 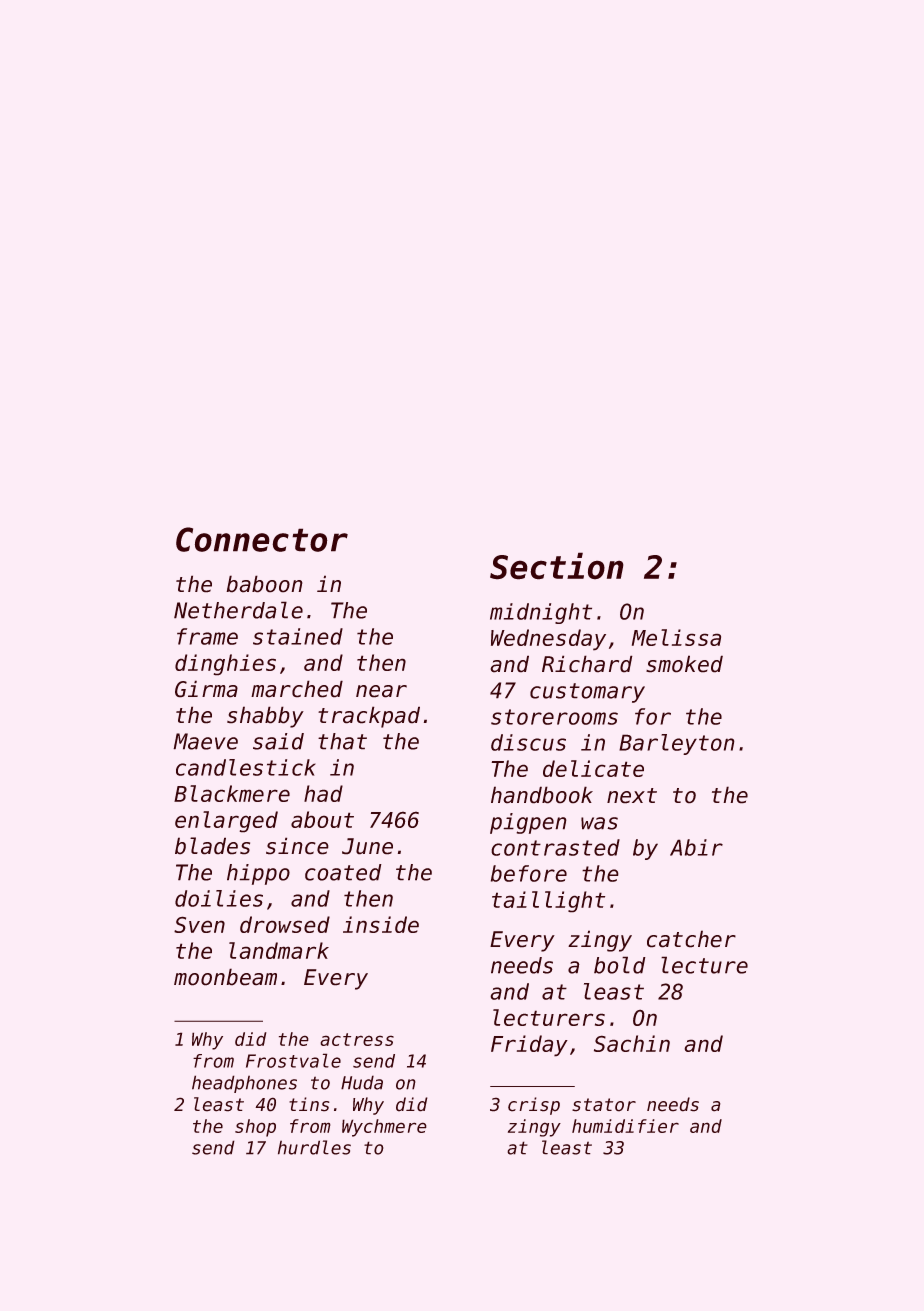 I want to click on shop, so click(x=255, y=1128).
